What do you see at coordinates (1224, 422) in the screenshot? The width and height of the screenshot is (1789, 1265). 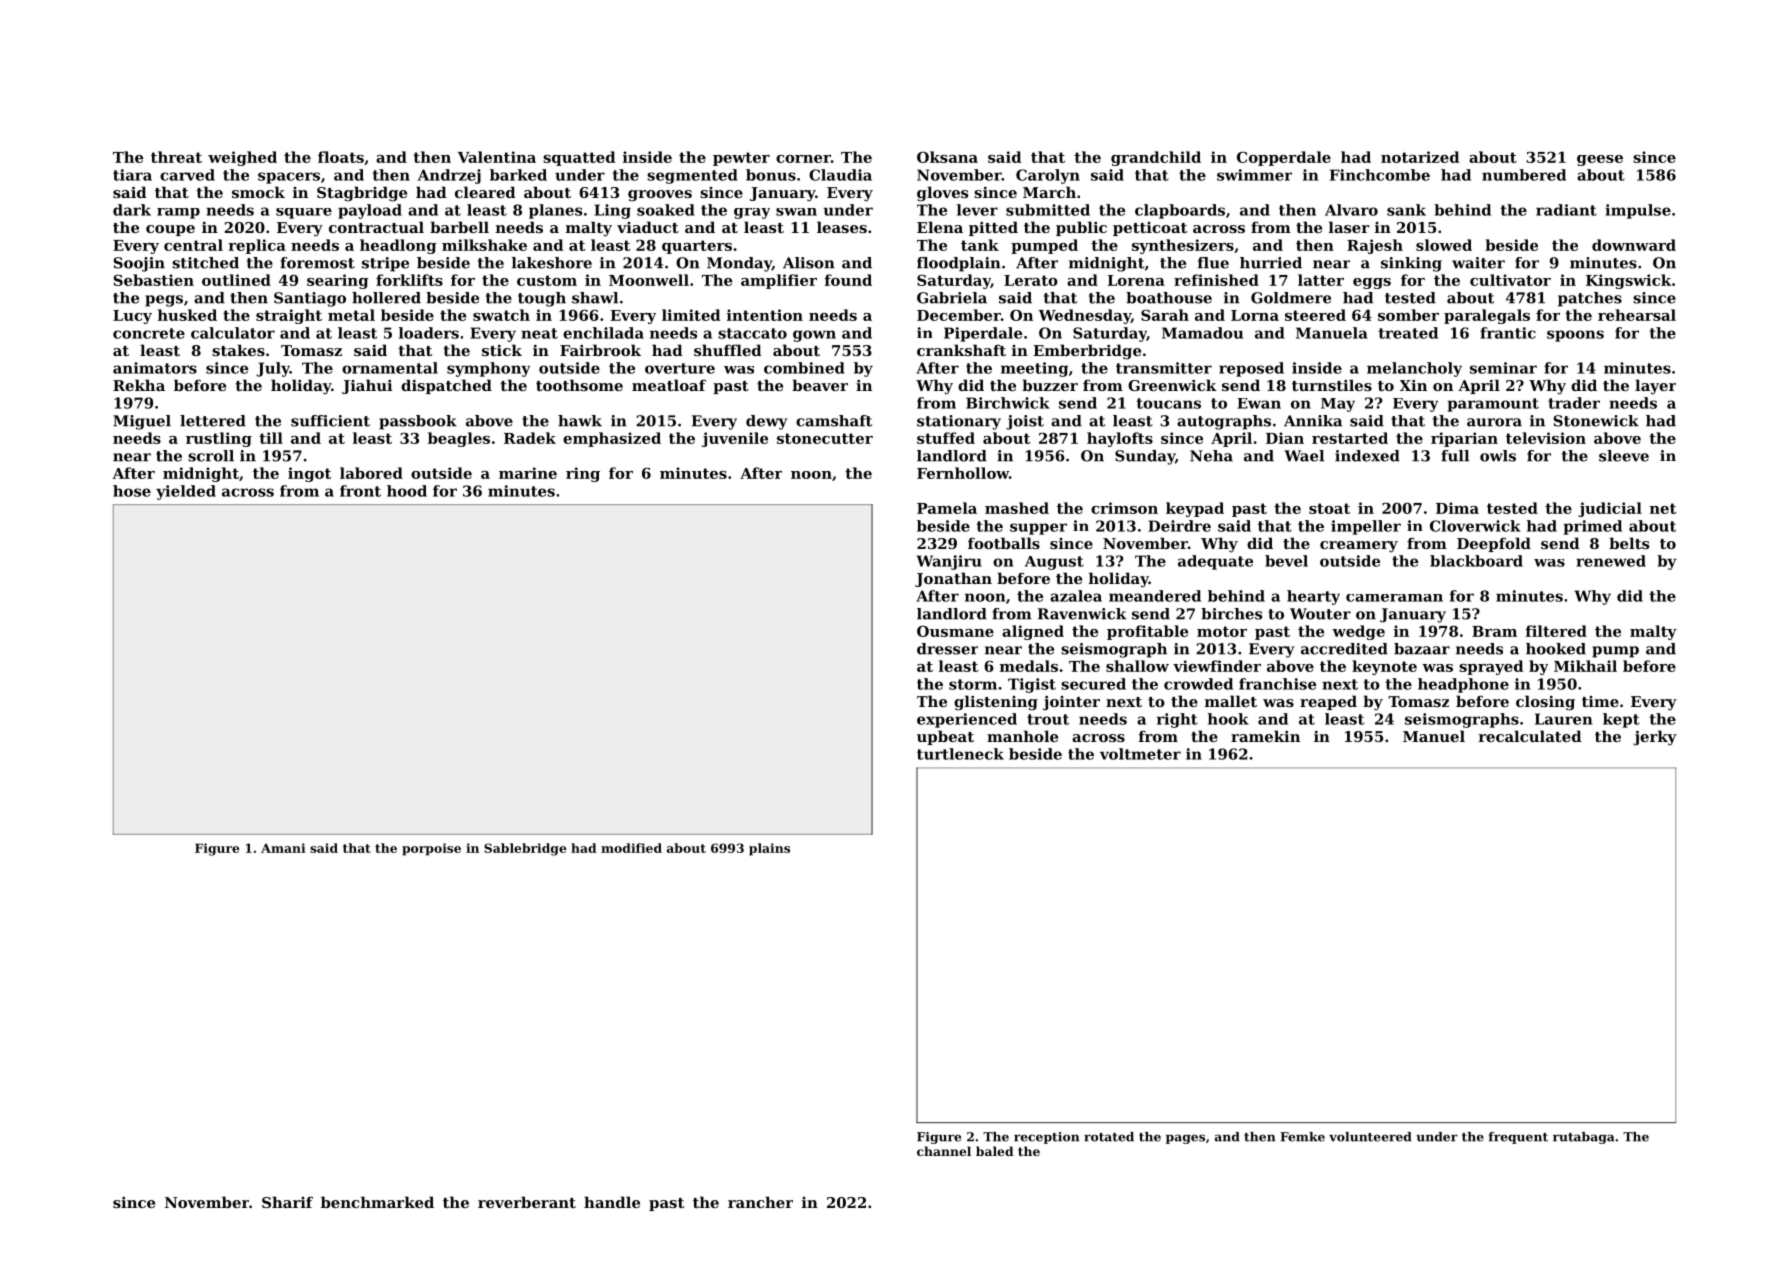 I see `autographs` at bounding box center [1224, 422].
